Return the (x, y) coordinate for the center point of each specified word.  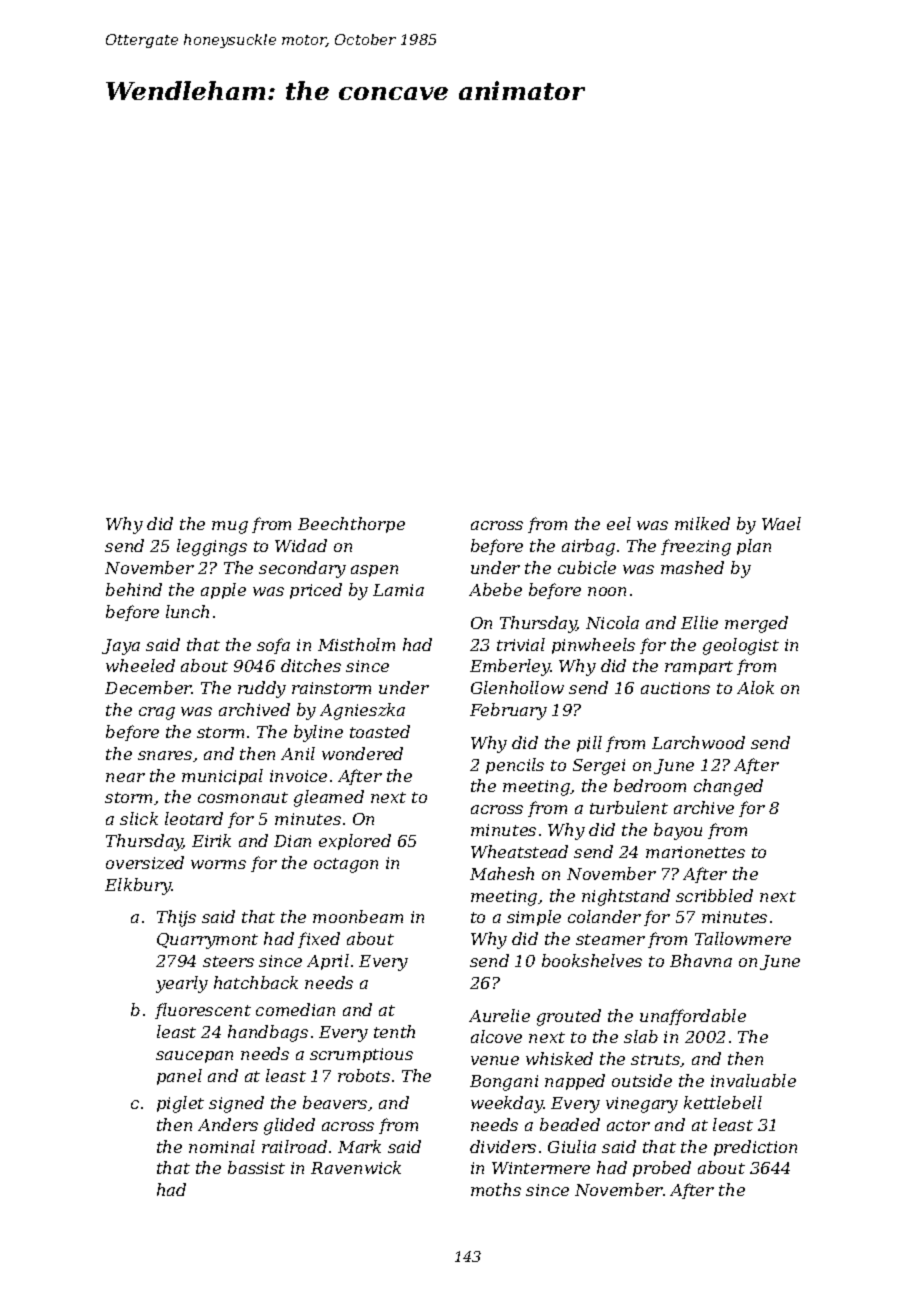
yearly (182, 984)
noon (607, 591)
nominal (222, 1146)
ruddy (262, 689)
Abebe (495, 589)
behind (134, 589)
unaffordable (693, 1017)
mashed (692, 567)
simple (534, 918)
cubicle (587, 567)
